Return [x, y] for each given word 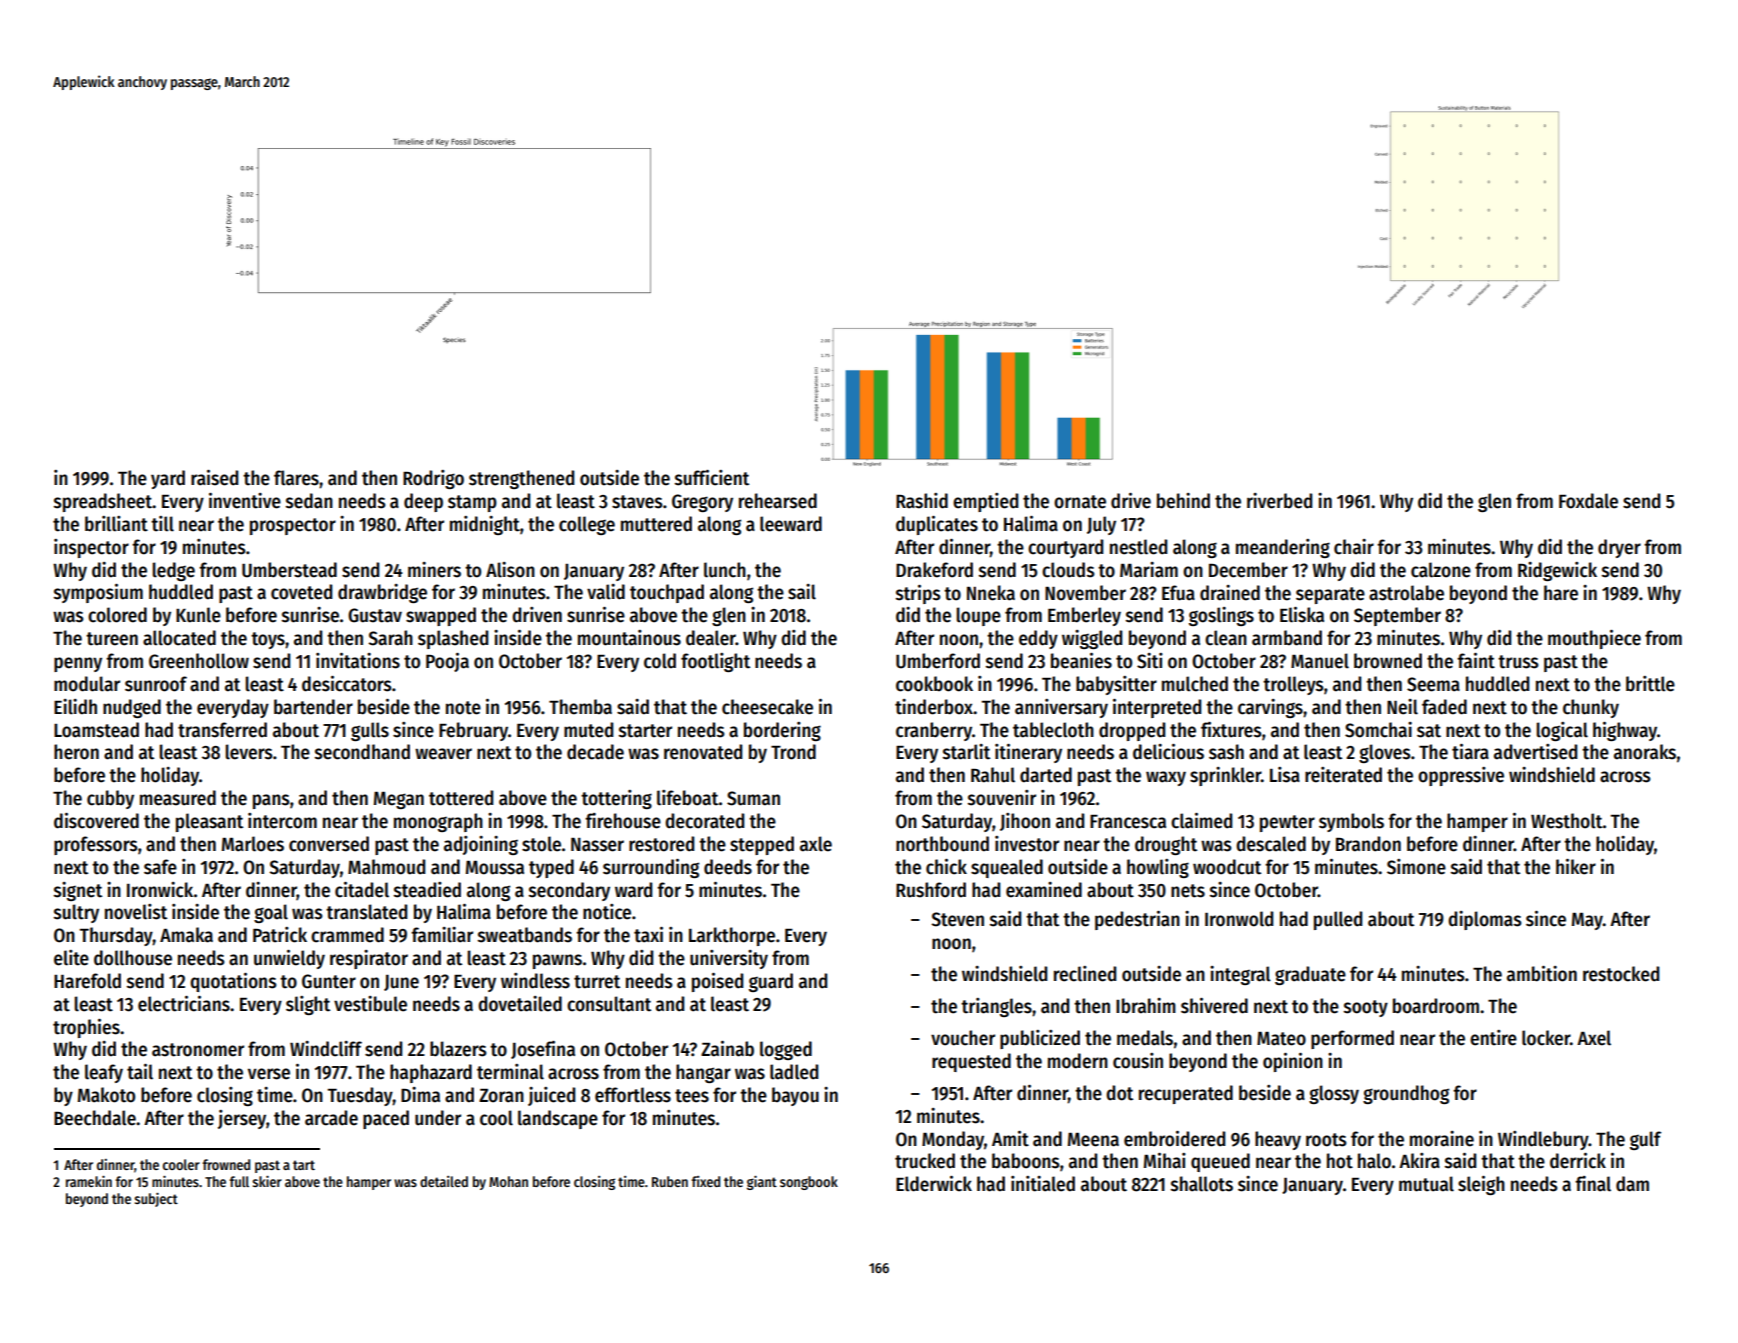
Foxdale [1588, 501]
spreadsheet [103, 502]
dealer [711, 638]
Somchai [1378, 730]
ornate [1080, 502]
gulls [370, 731]
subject [156, 1199]
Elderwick [934, 1183]
